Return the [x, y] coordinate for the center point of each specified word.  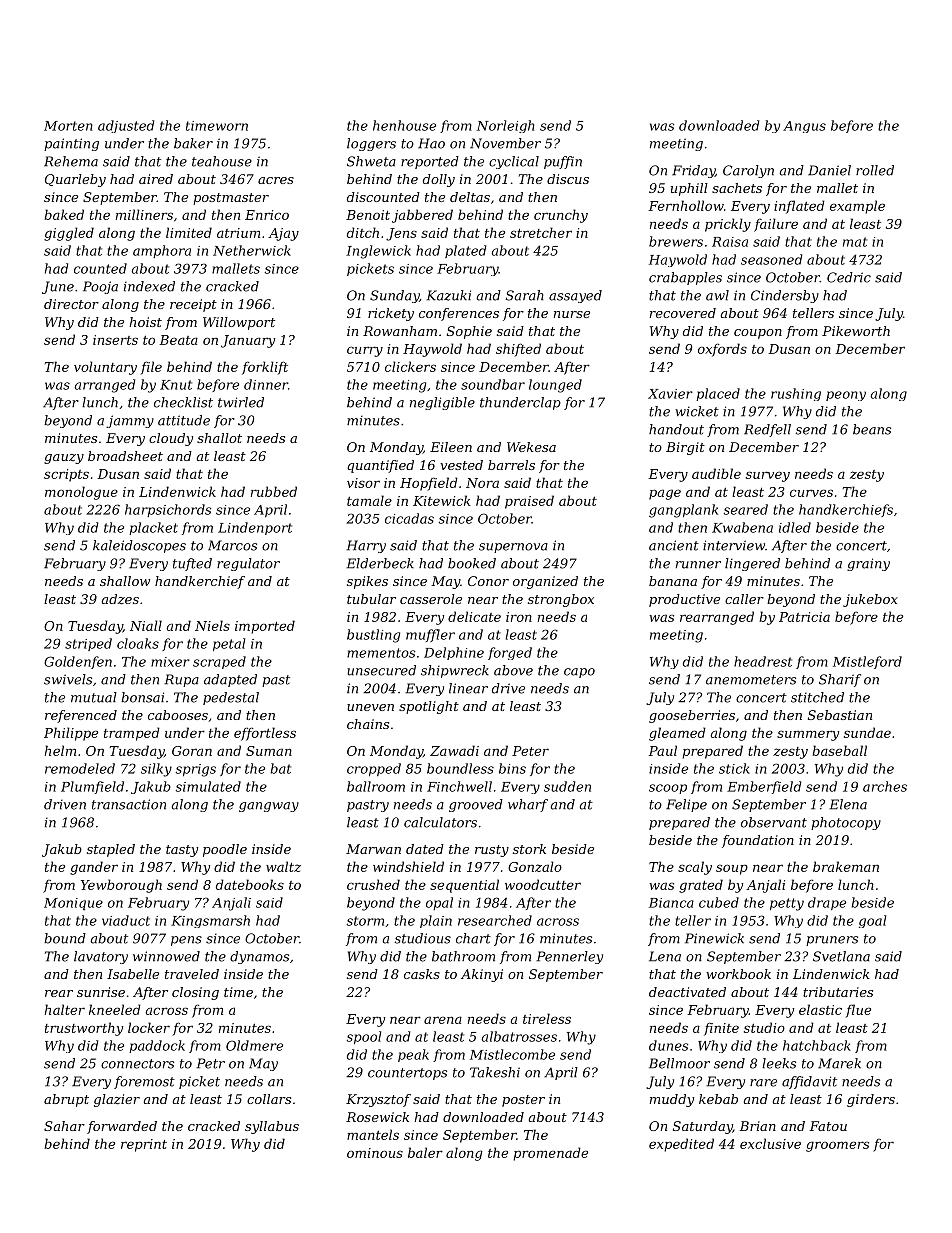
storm [365, 921]
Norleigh [506, 126]
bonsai [142, 697]
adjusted [126, 126]
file [151, 368]
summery [808, 735]
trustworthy [84, 1029]
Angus [804, 127]
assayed [575, 296]
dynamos [259, 957]
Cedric [849, 277]
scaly [695, 868]
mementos [381, 653]
